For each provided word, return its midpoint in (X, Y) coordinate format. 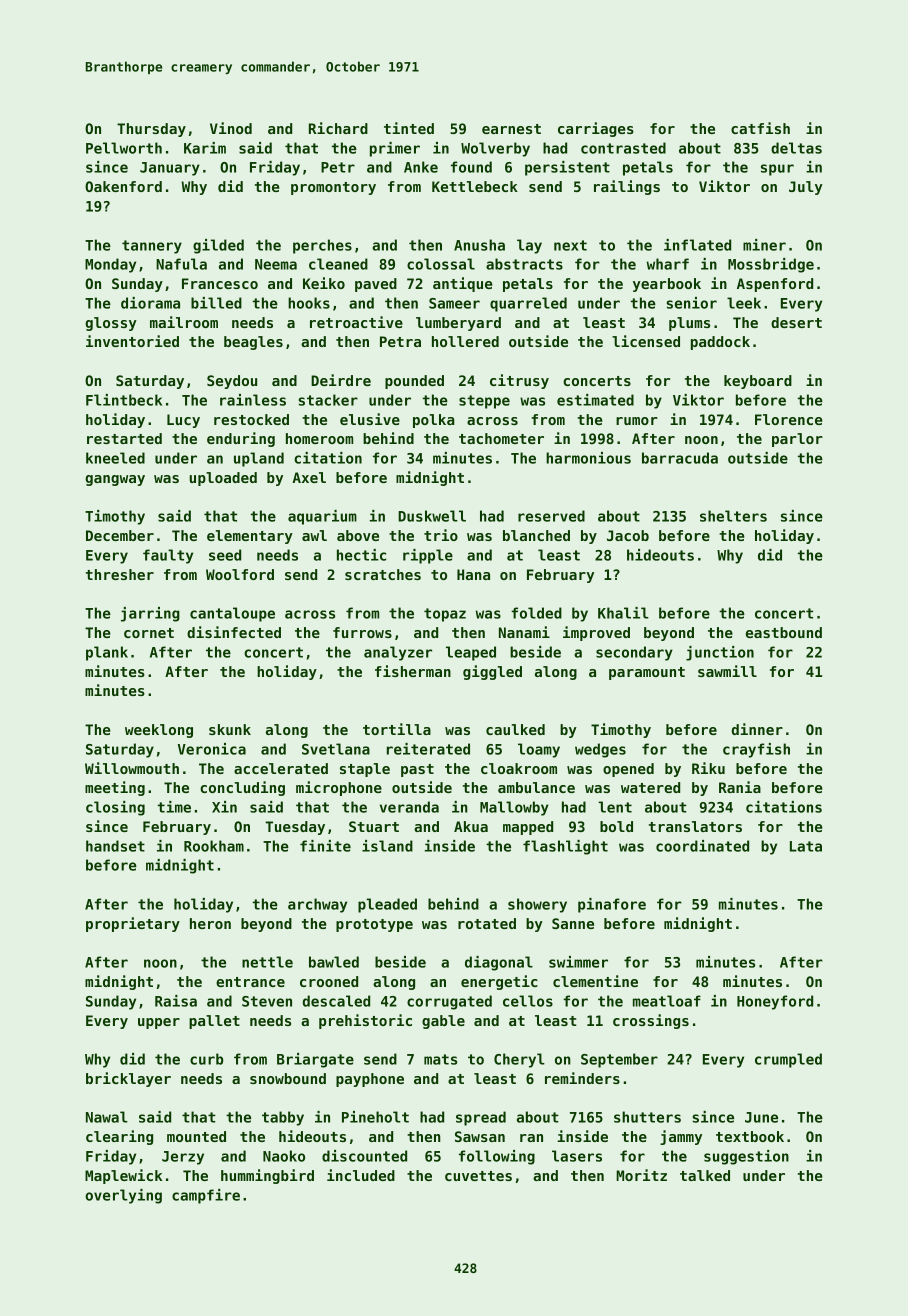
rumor (637, 421)
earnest (511, 129)
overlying (123, 1196)
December (120, 535)
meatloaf (667, 1001)
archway (317, 905)
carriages (596, 129)
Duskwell (432, 516)
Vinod (231, 128)
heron (210, 923)
